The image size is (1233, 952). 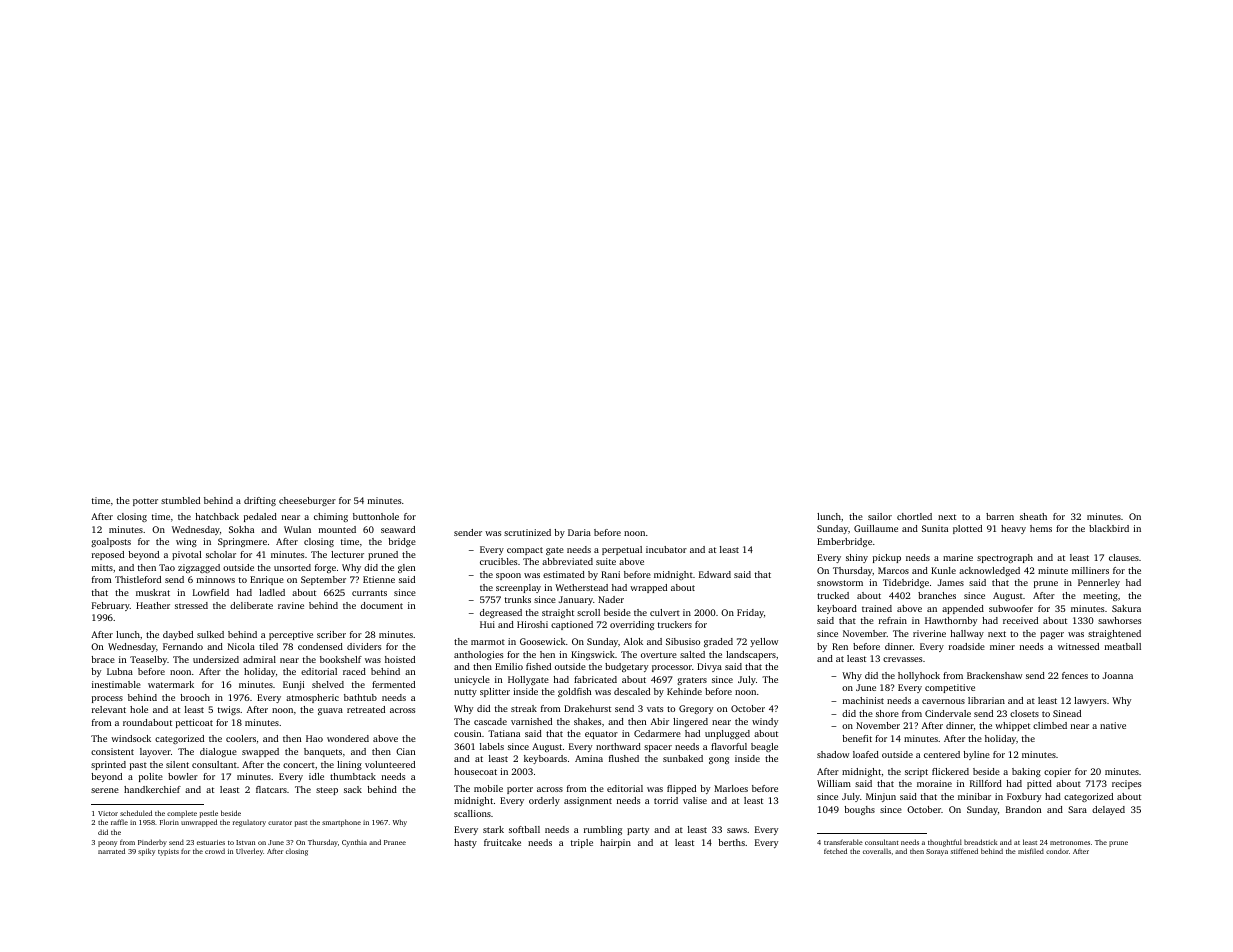 I want to click on Daria, so click(x=579, y=532).
